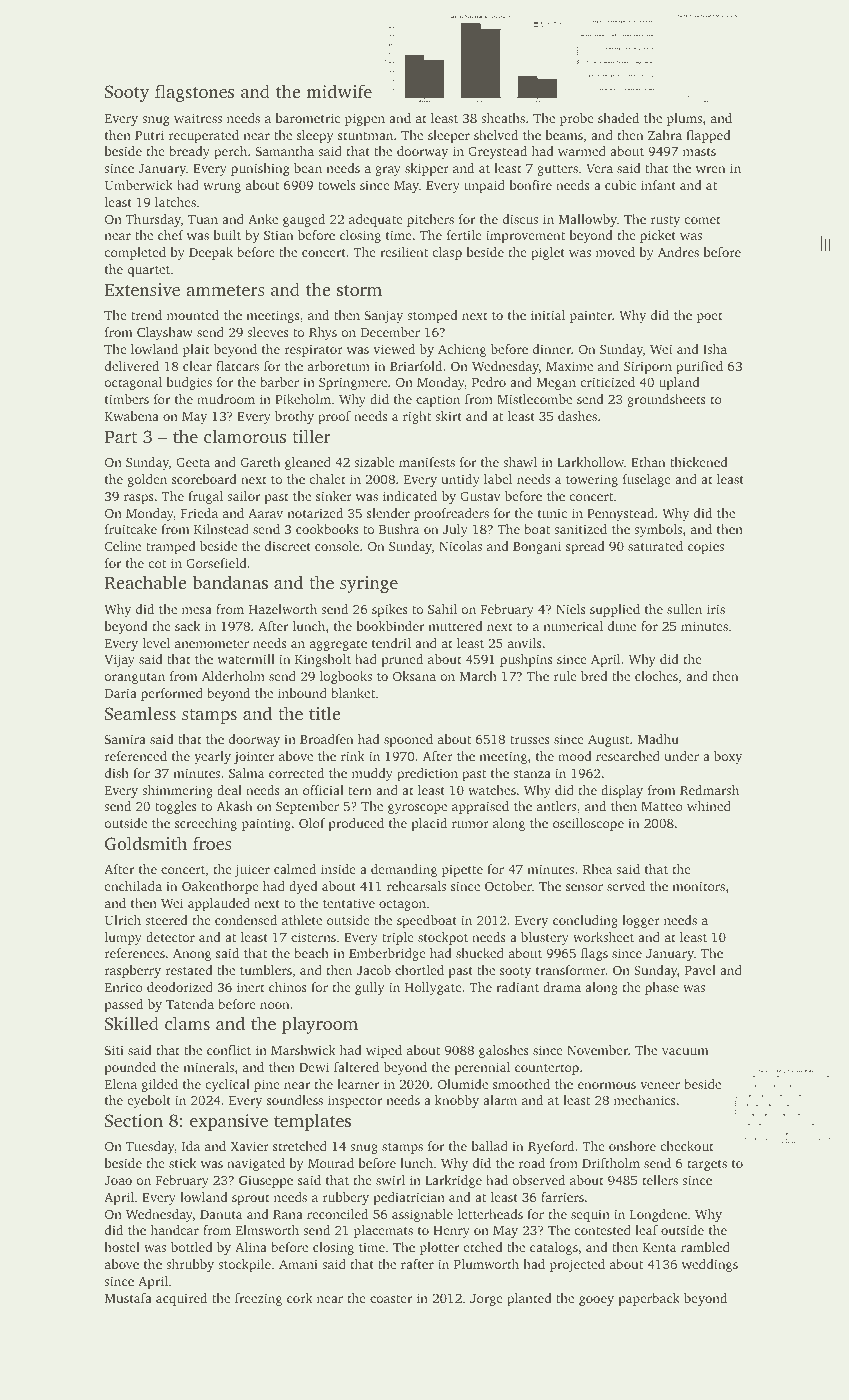 The image size is (849, 1400). I want to click on midwife, so click(339, 91).
